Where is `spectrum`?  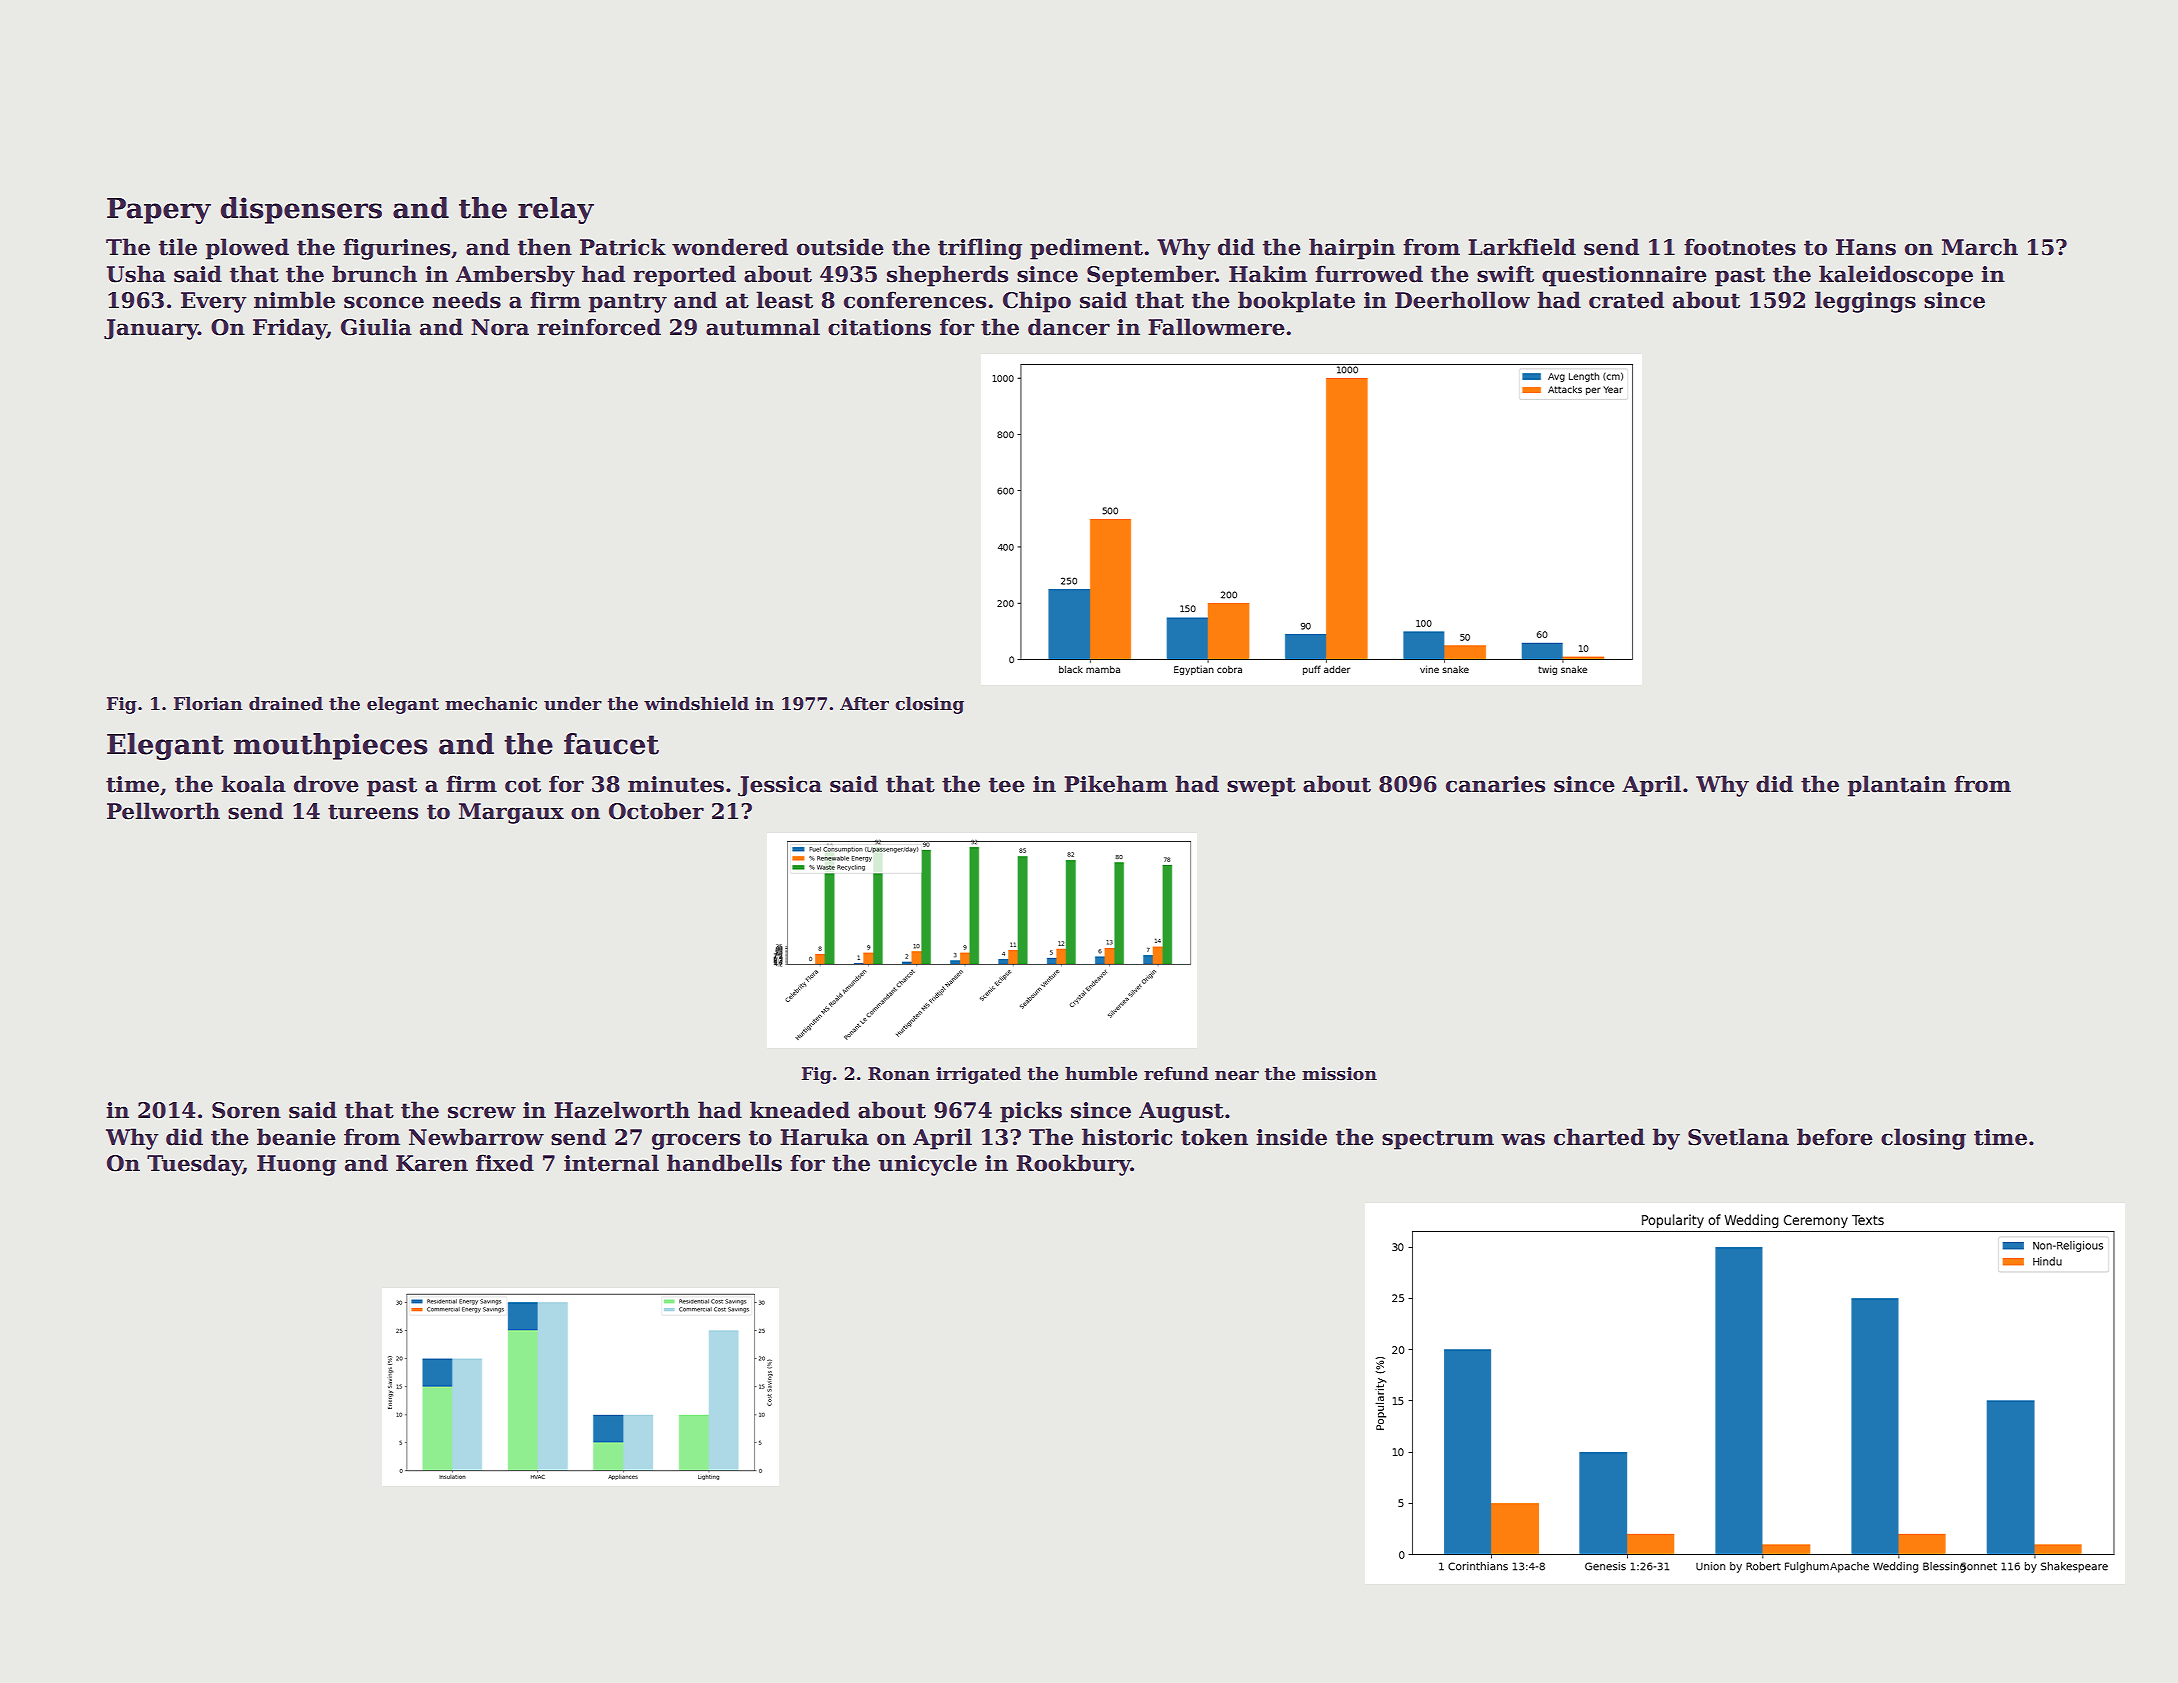
spectrum is located at coordinates (1438, 1140).
